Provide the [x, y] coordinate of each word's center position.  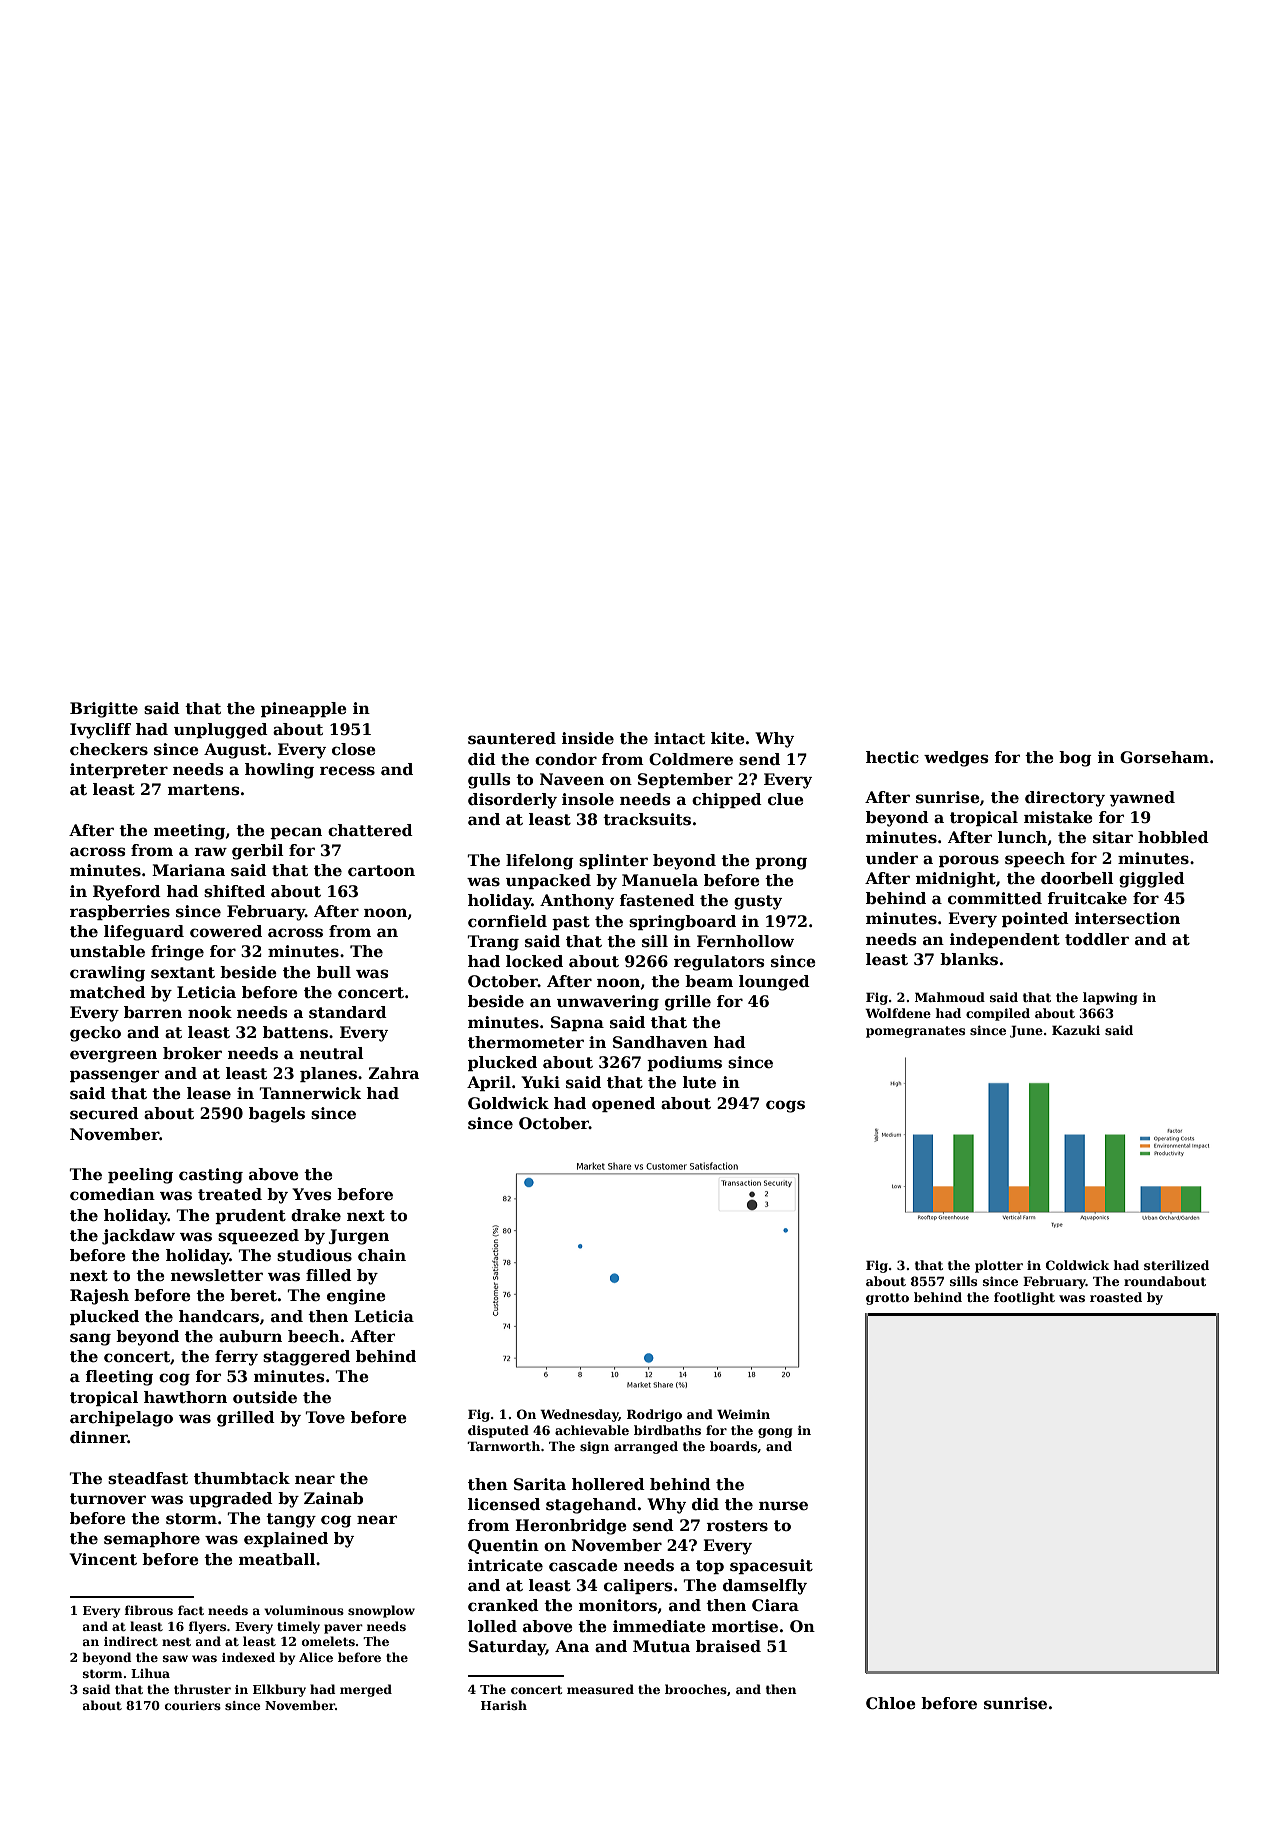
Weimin [743, 1414]
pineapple [304, 709]
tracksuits [647, 819]
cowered [226, 931]
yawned [1142, 799]
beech [314, 1336]
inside [588, 738]
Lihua [150, 1673]
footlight [1024, 1298]
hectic [892, 757]
